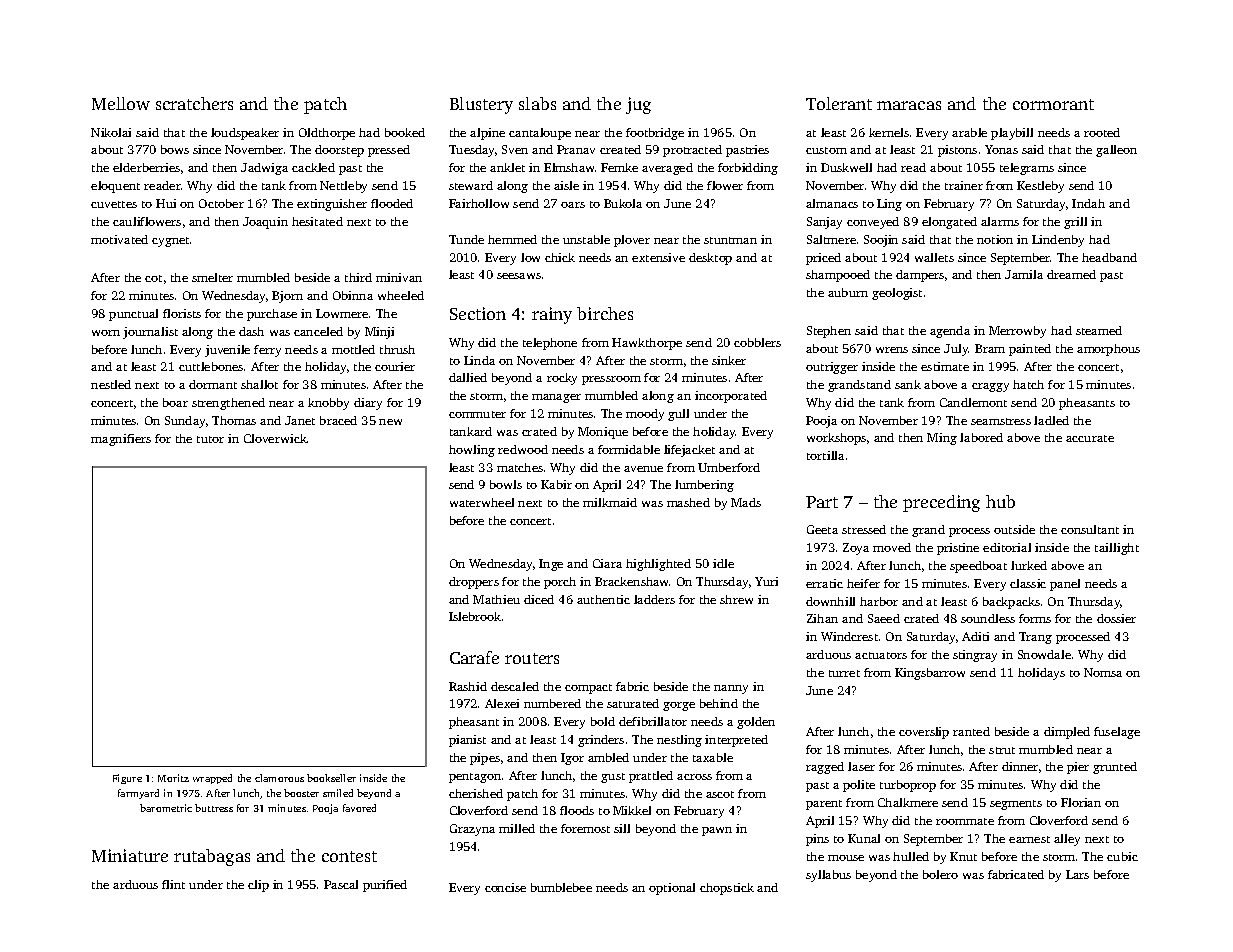 This document has width=1233, height=952. Describe the element at coordinates (287, 297) in the document. I see `Bjorn` at that location.
